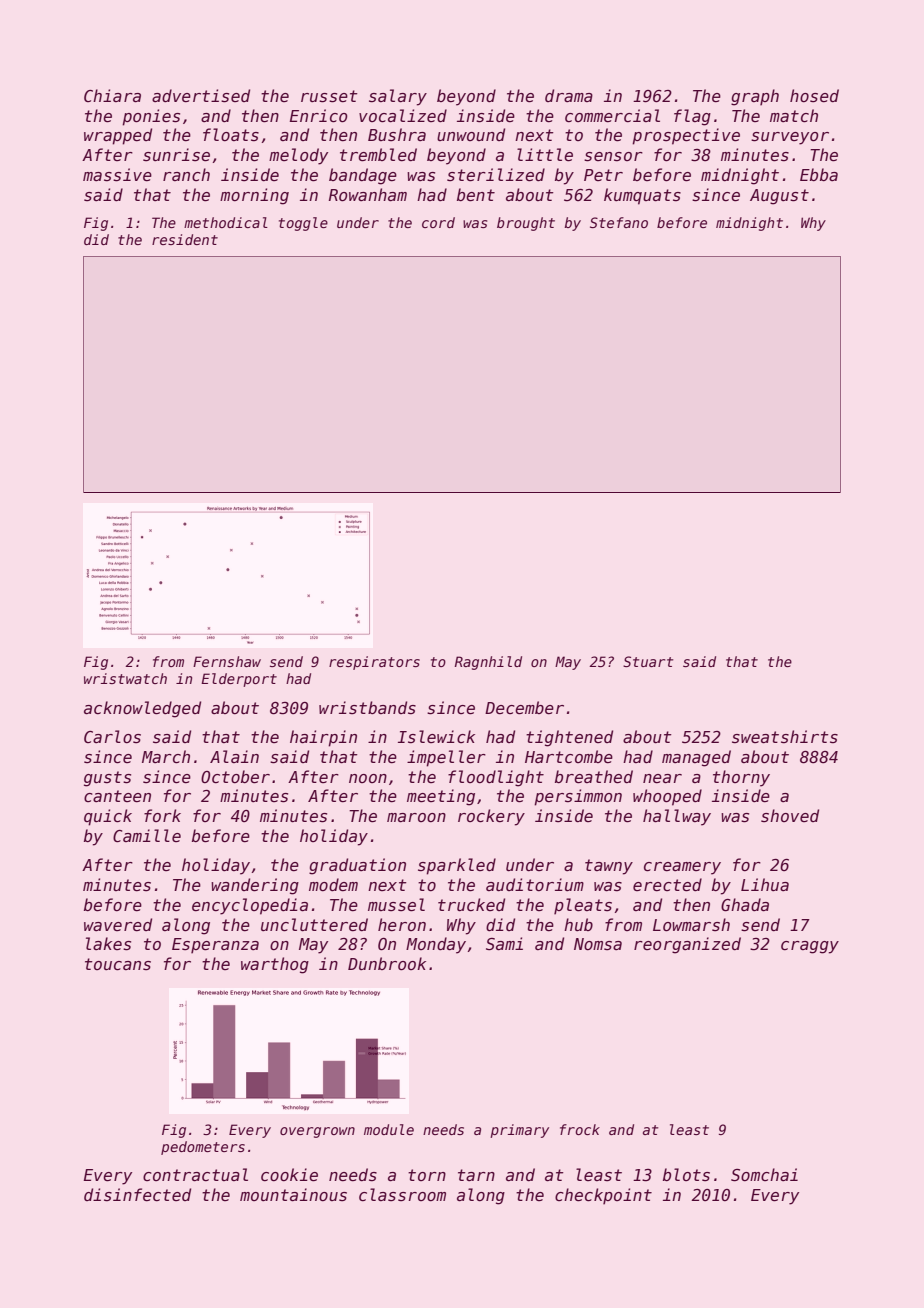  I want to click on graph, so click(755, 97).
